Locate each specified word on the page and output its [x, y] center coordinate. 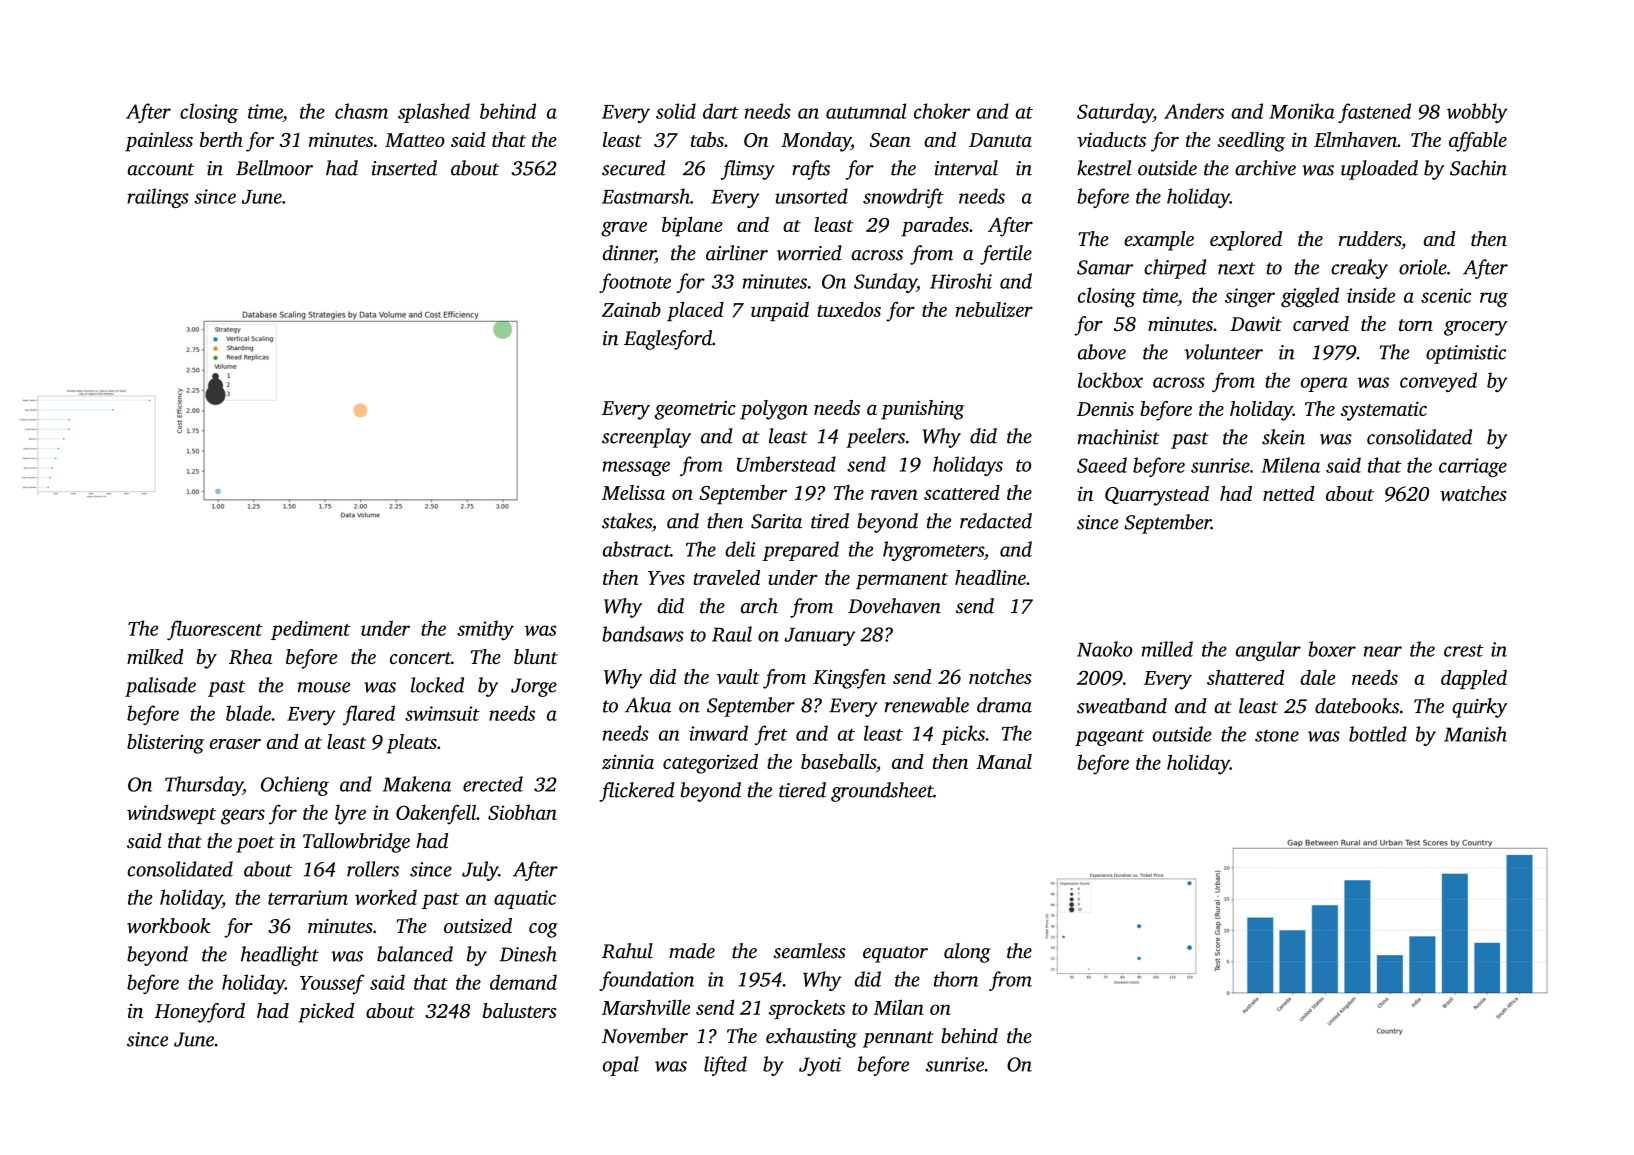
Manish [1475, 734]
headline [990, 577]
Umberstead [786, 464]
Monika [1302, 111]
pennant [898, 1039]
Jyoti [820, 1066]
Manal [1004, 761]
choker [942, 111]
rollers [373, 869]
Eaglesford [668, 340]
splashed [434, 113]
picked [326, 1013]
